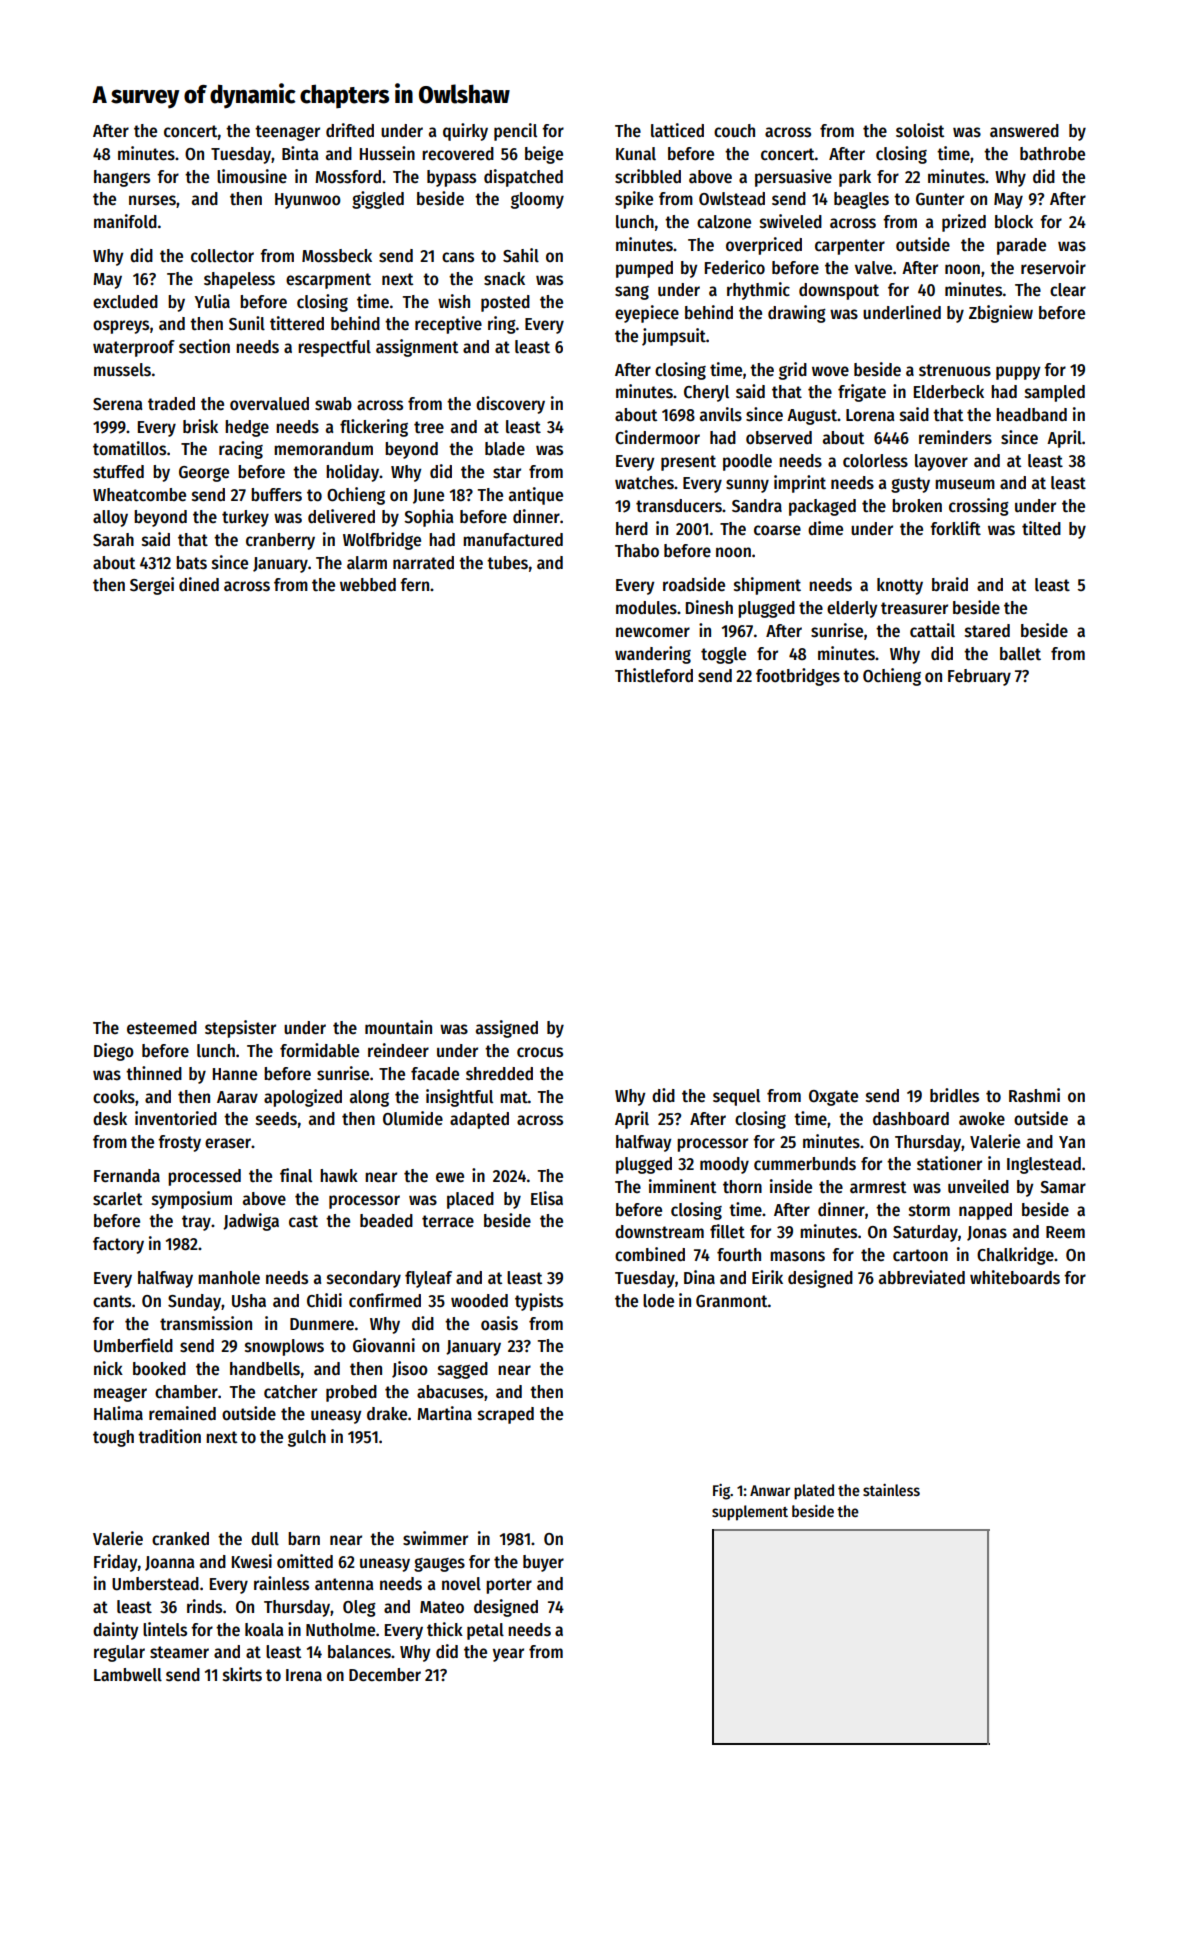  What do you see at coordinates (679, 506) in the document?
I see `transducers` at bounding box center [679, 506].
